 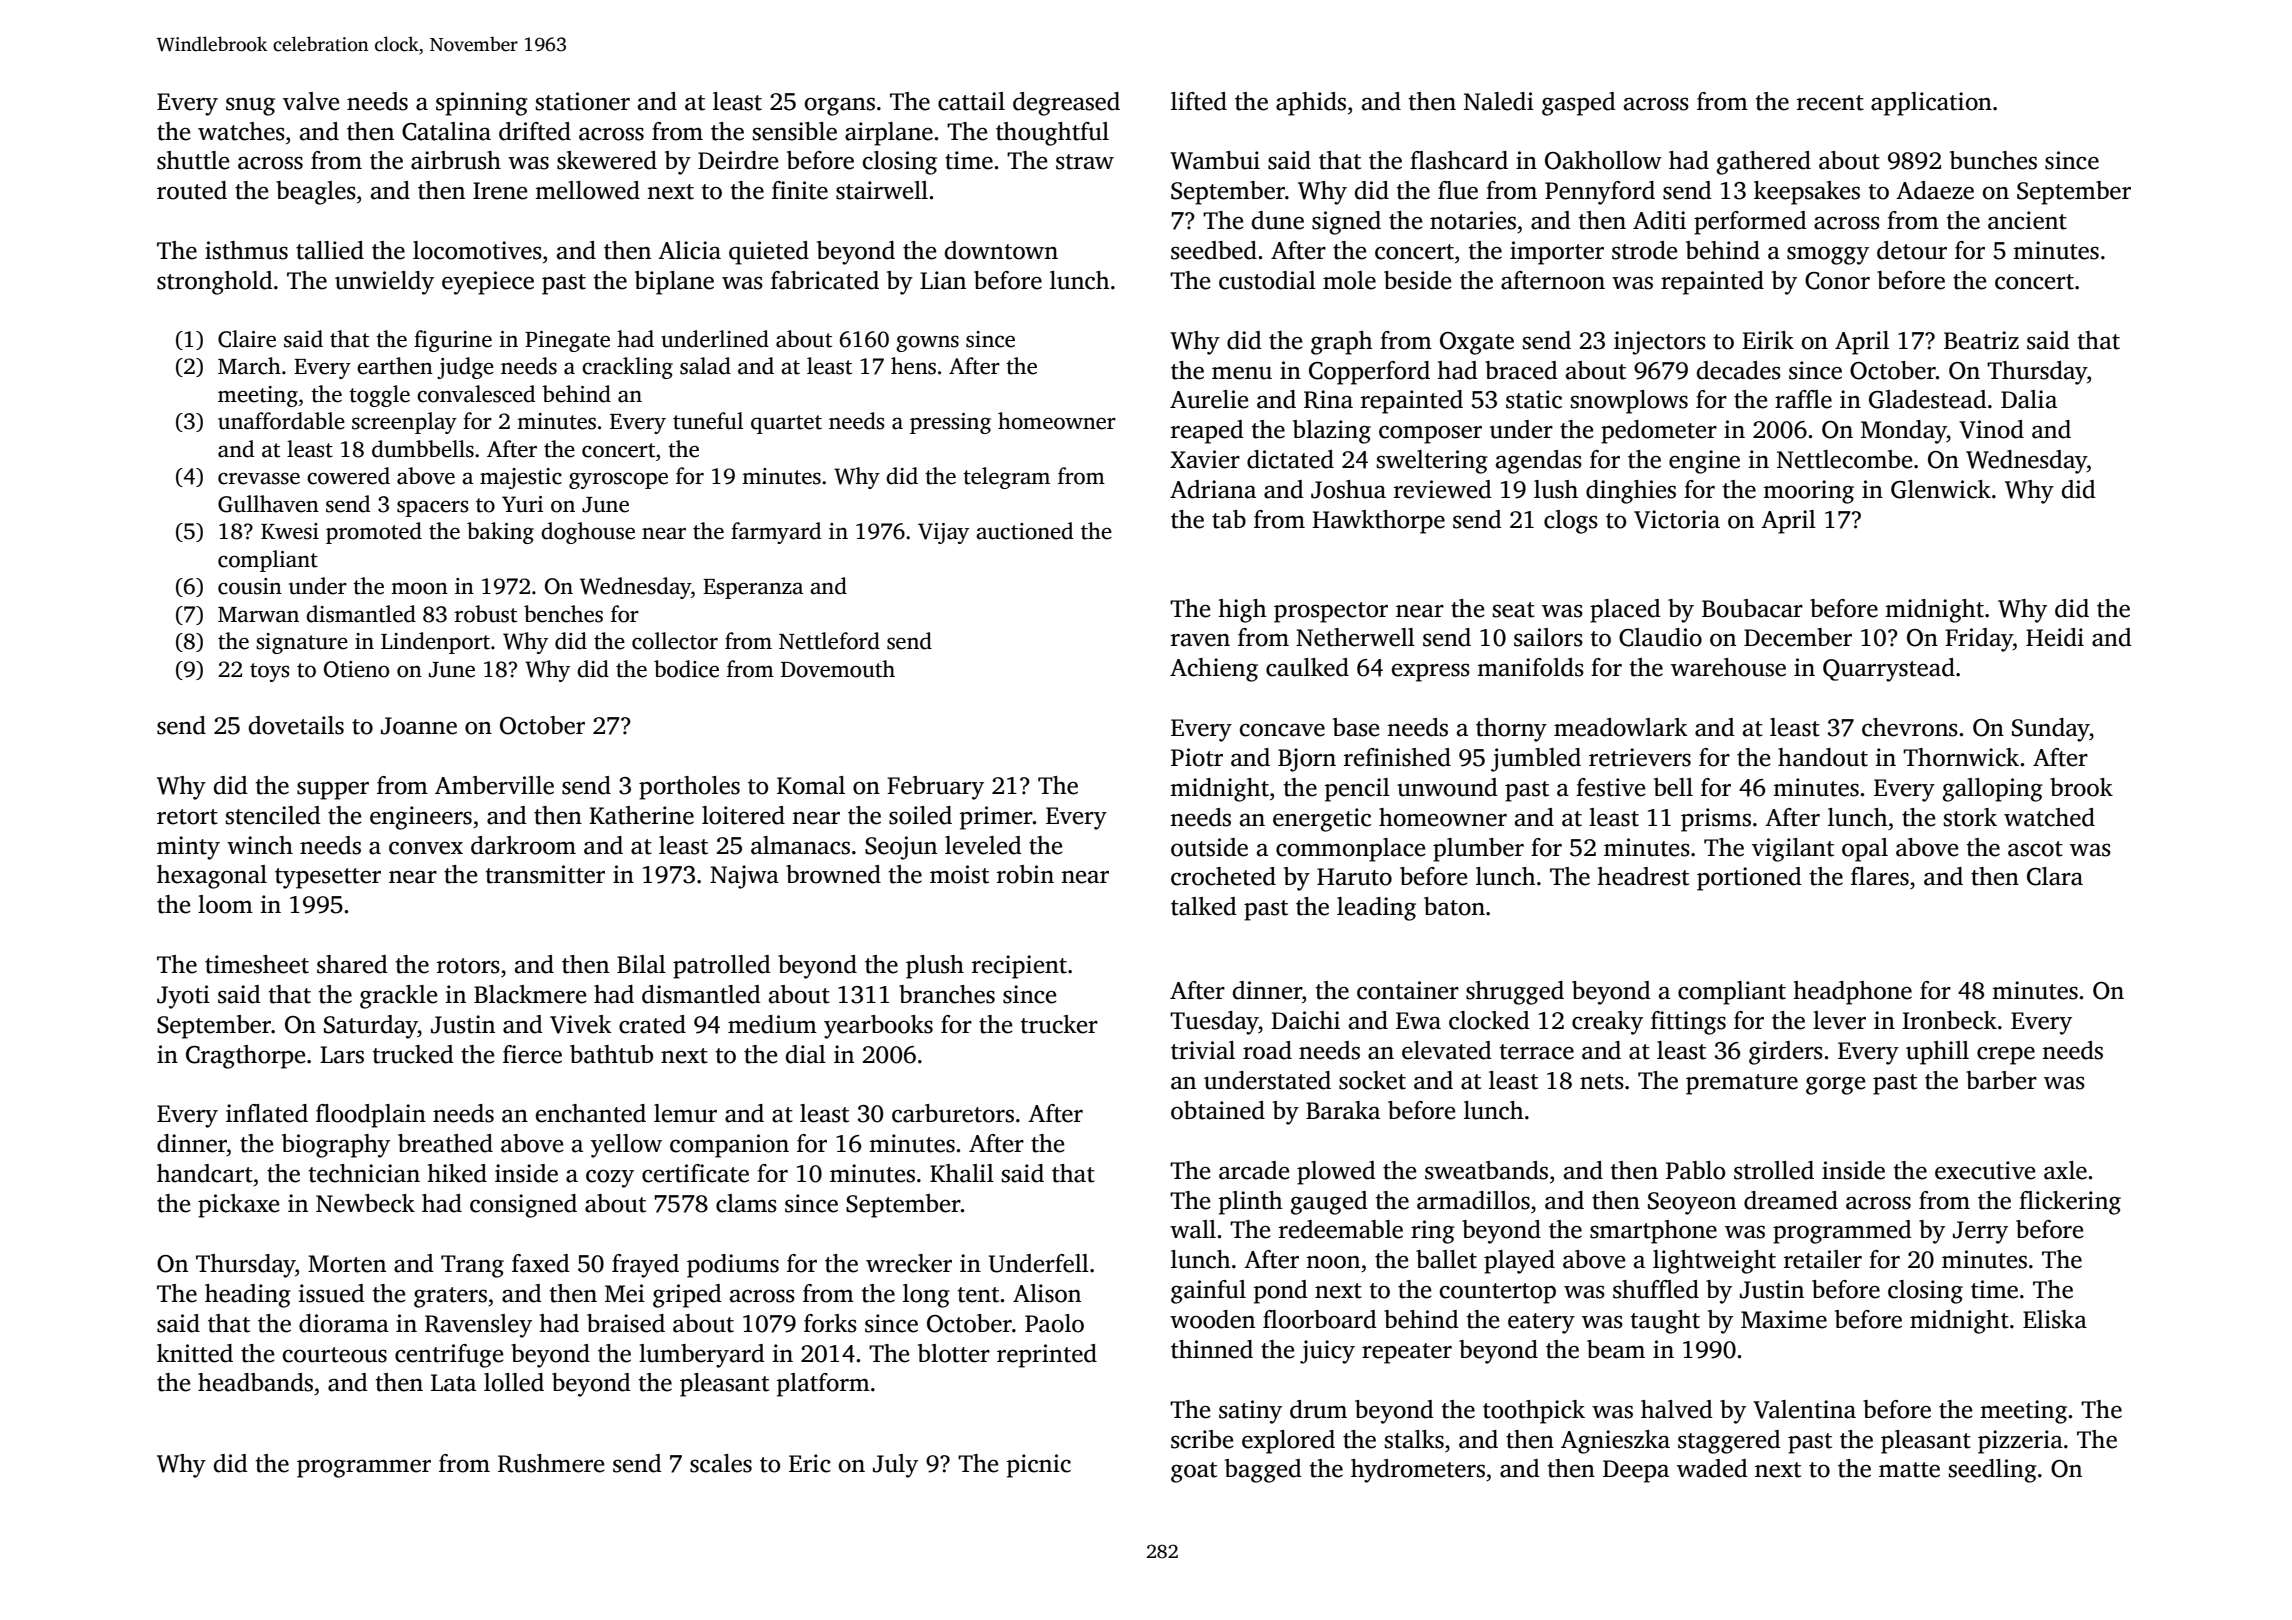 I want to click on shared, so click(x=352, y=964).
